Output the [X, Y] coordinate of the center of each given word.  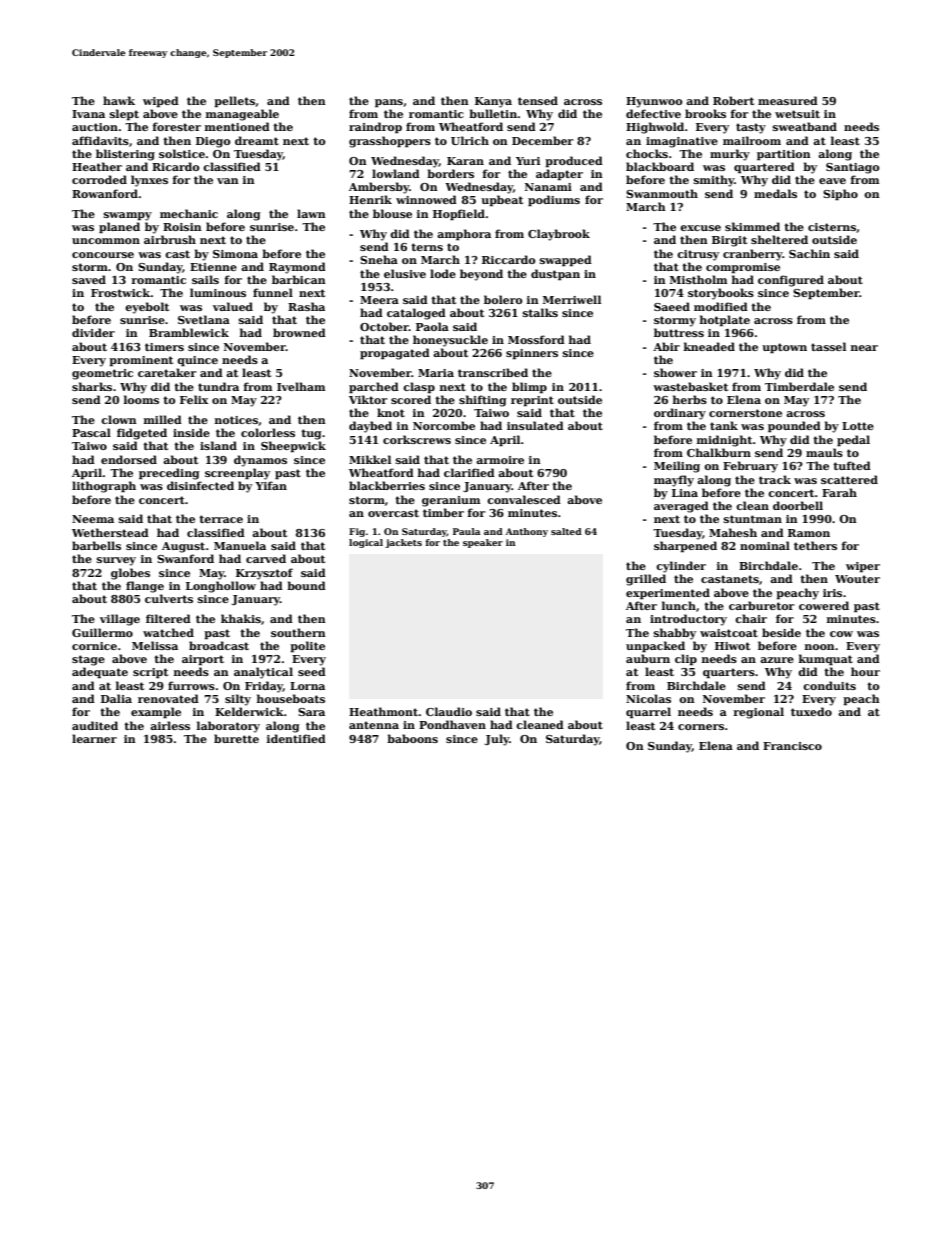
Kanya [493, 102]
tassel [828, 346]
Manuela [240, 545]
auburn [648, 658]
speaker [483, 543]
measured [788, 100]
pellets [234, 102]
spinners [532, 354]
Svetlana [204, 319]
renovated [168, 698]
